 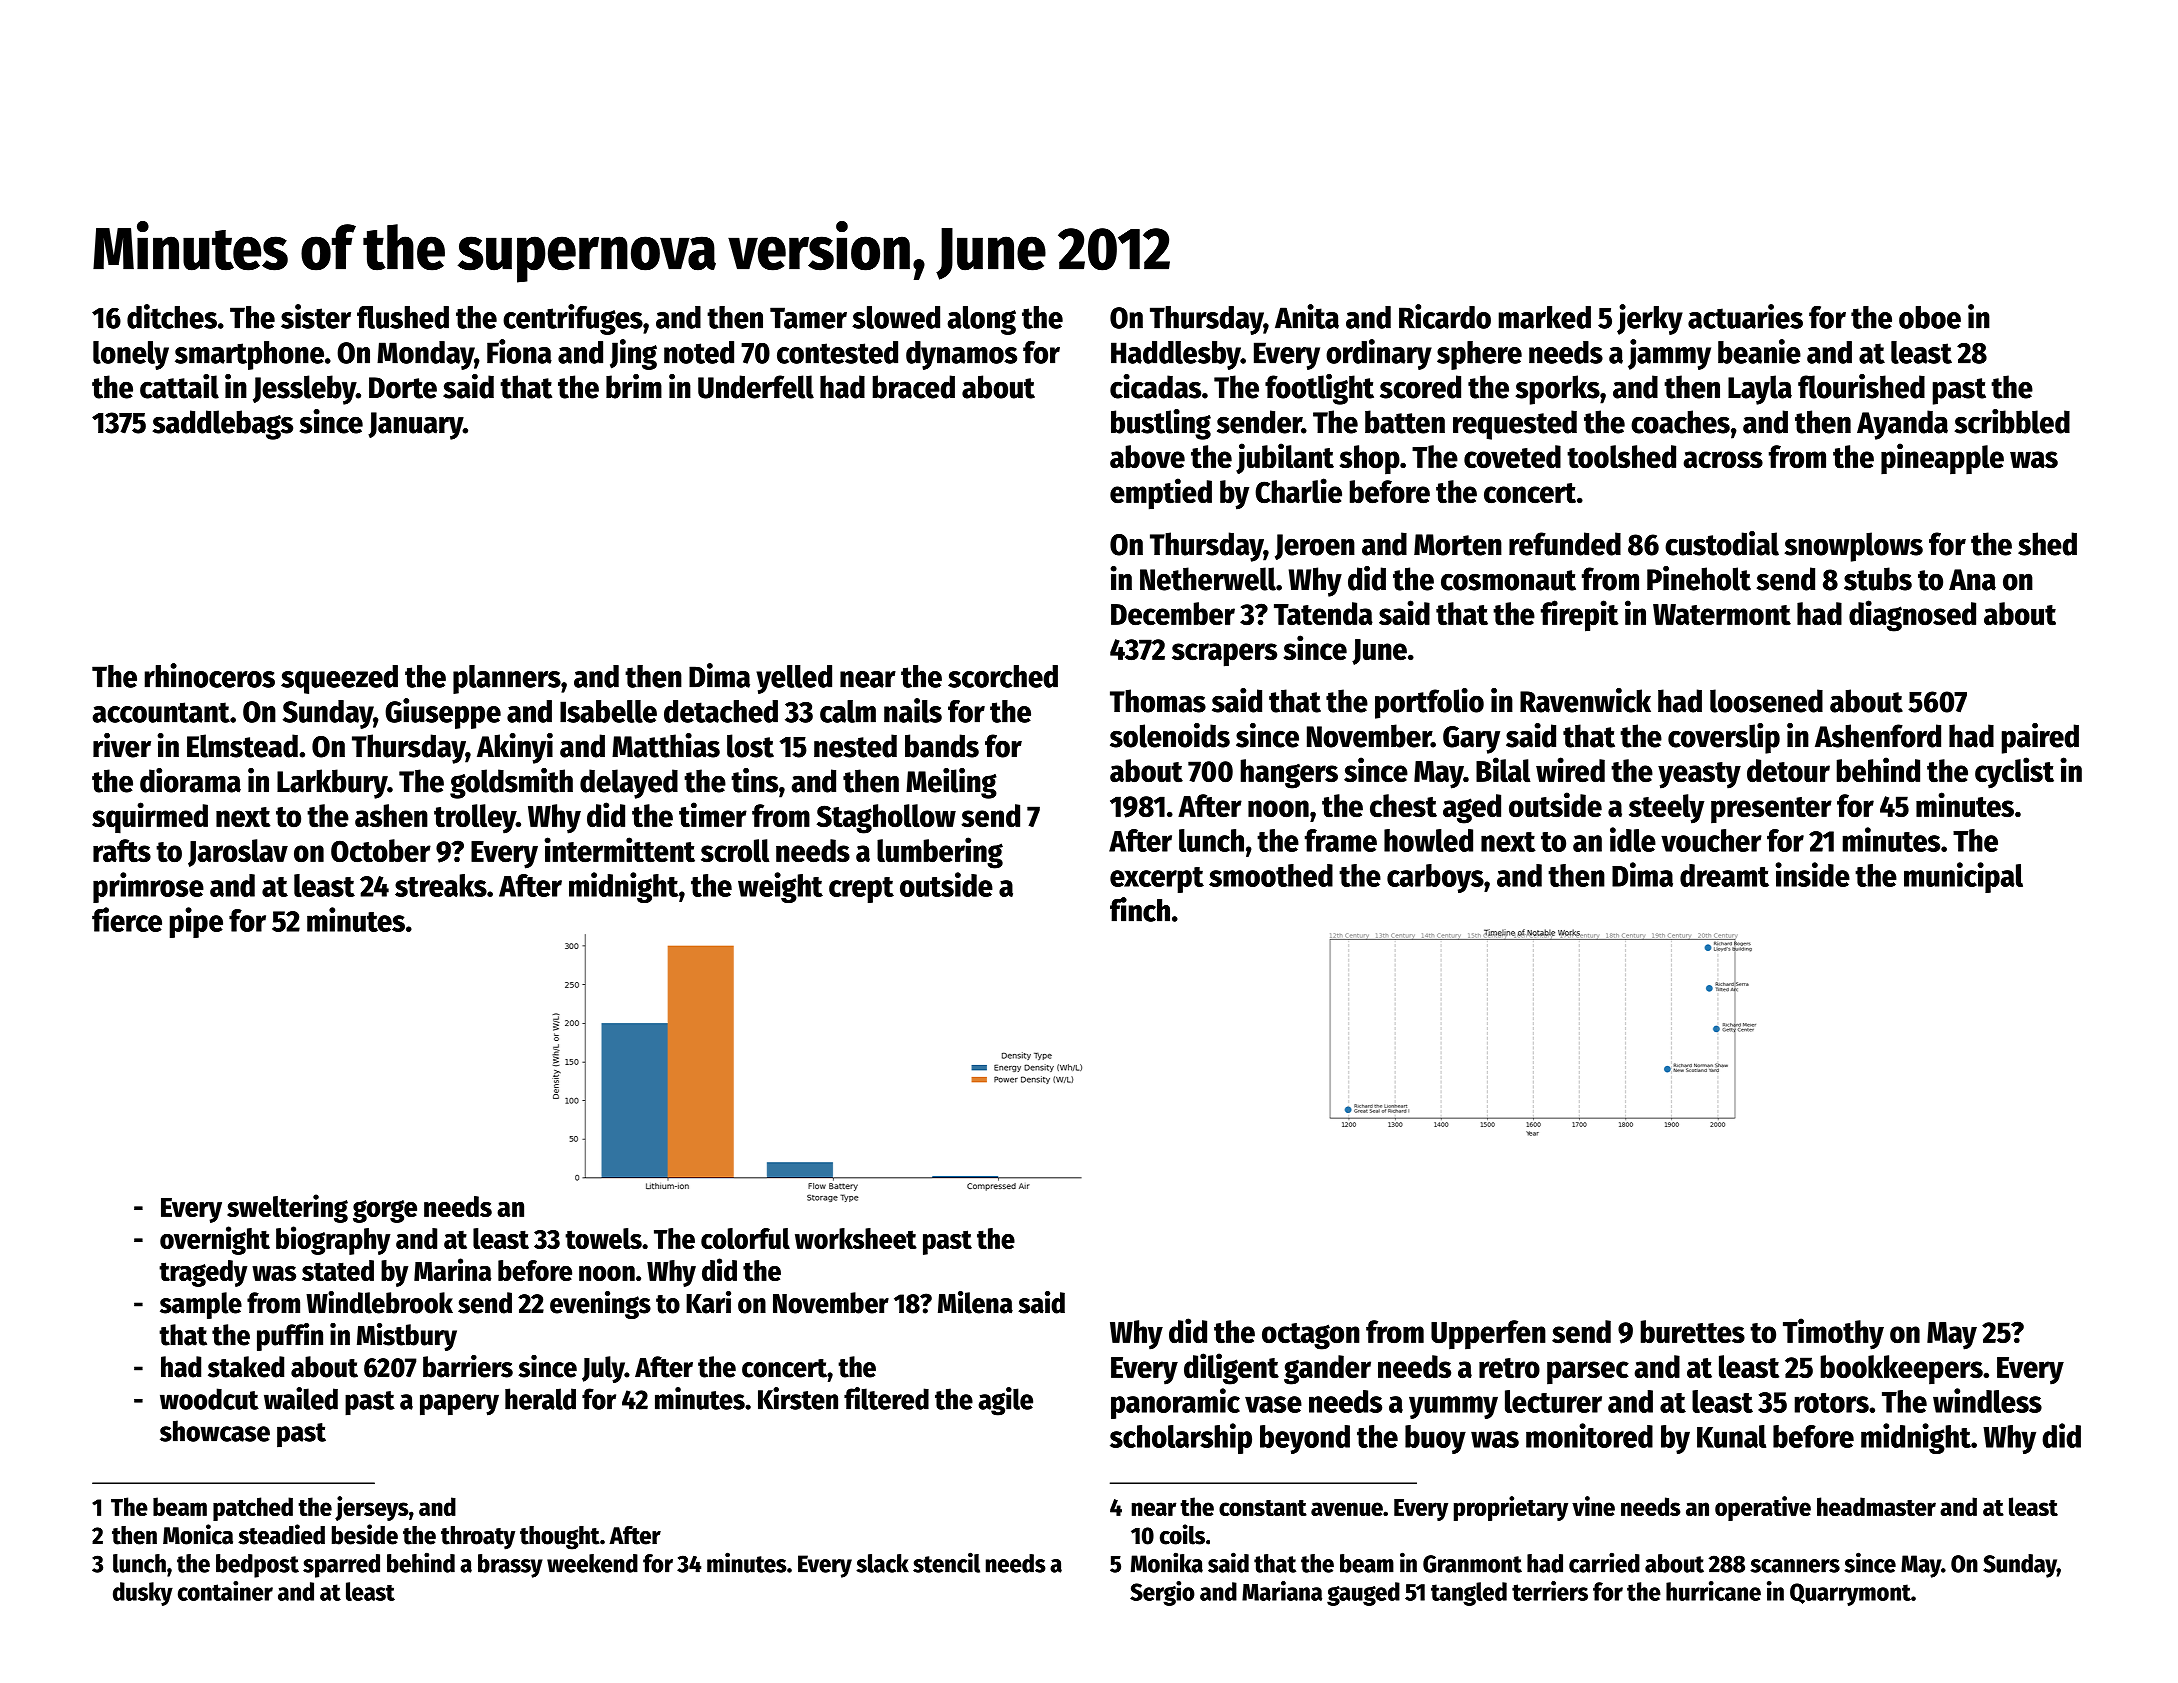 I want to click on burettes, so click(x=1693, y=1332).
